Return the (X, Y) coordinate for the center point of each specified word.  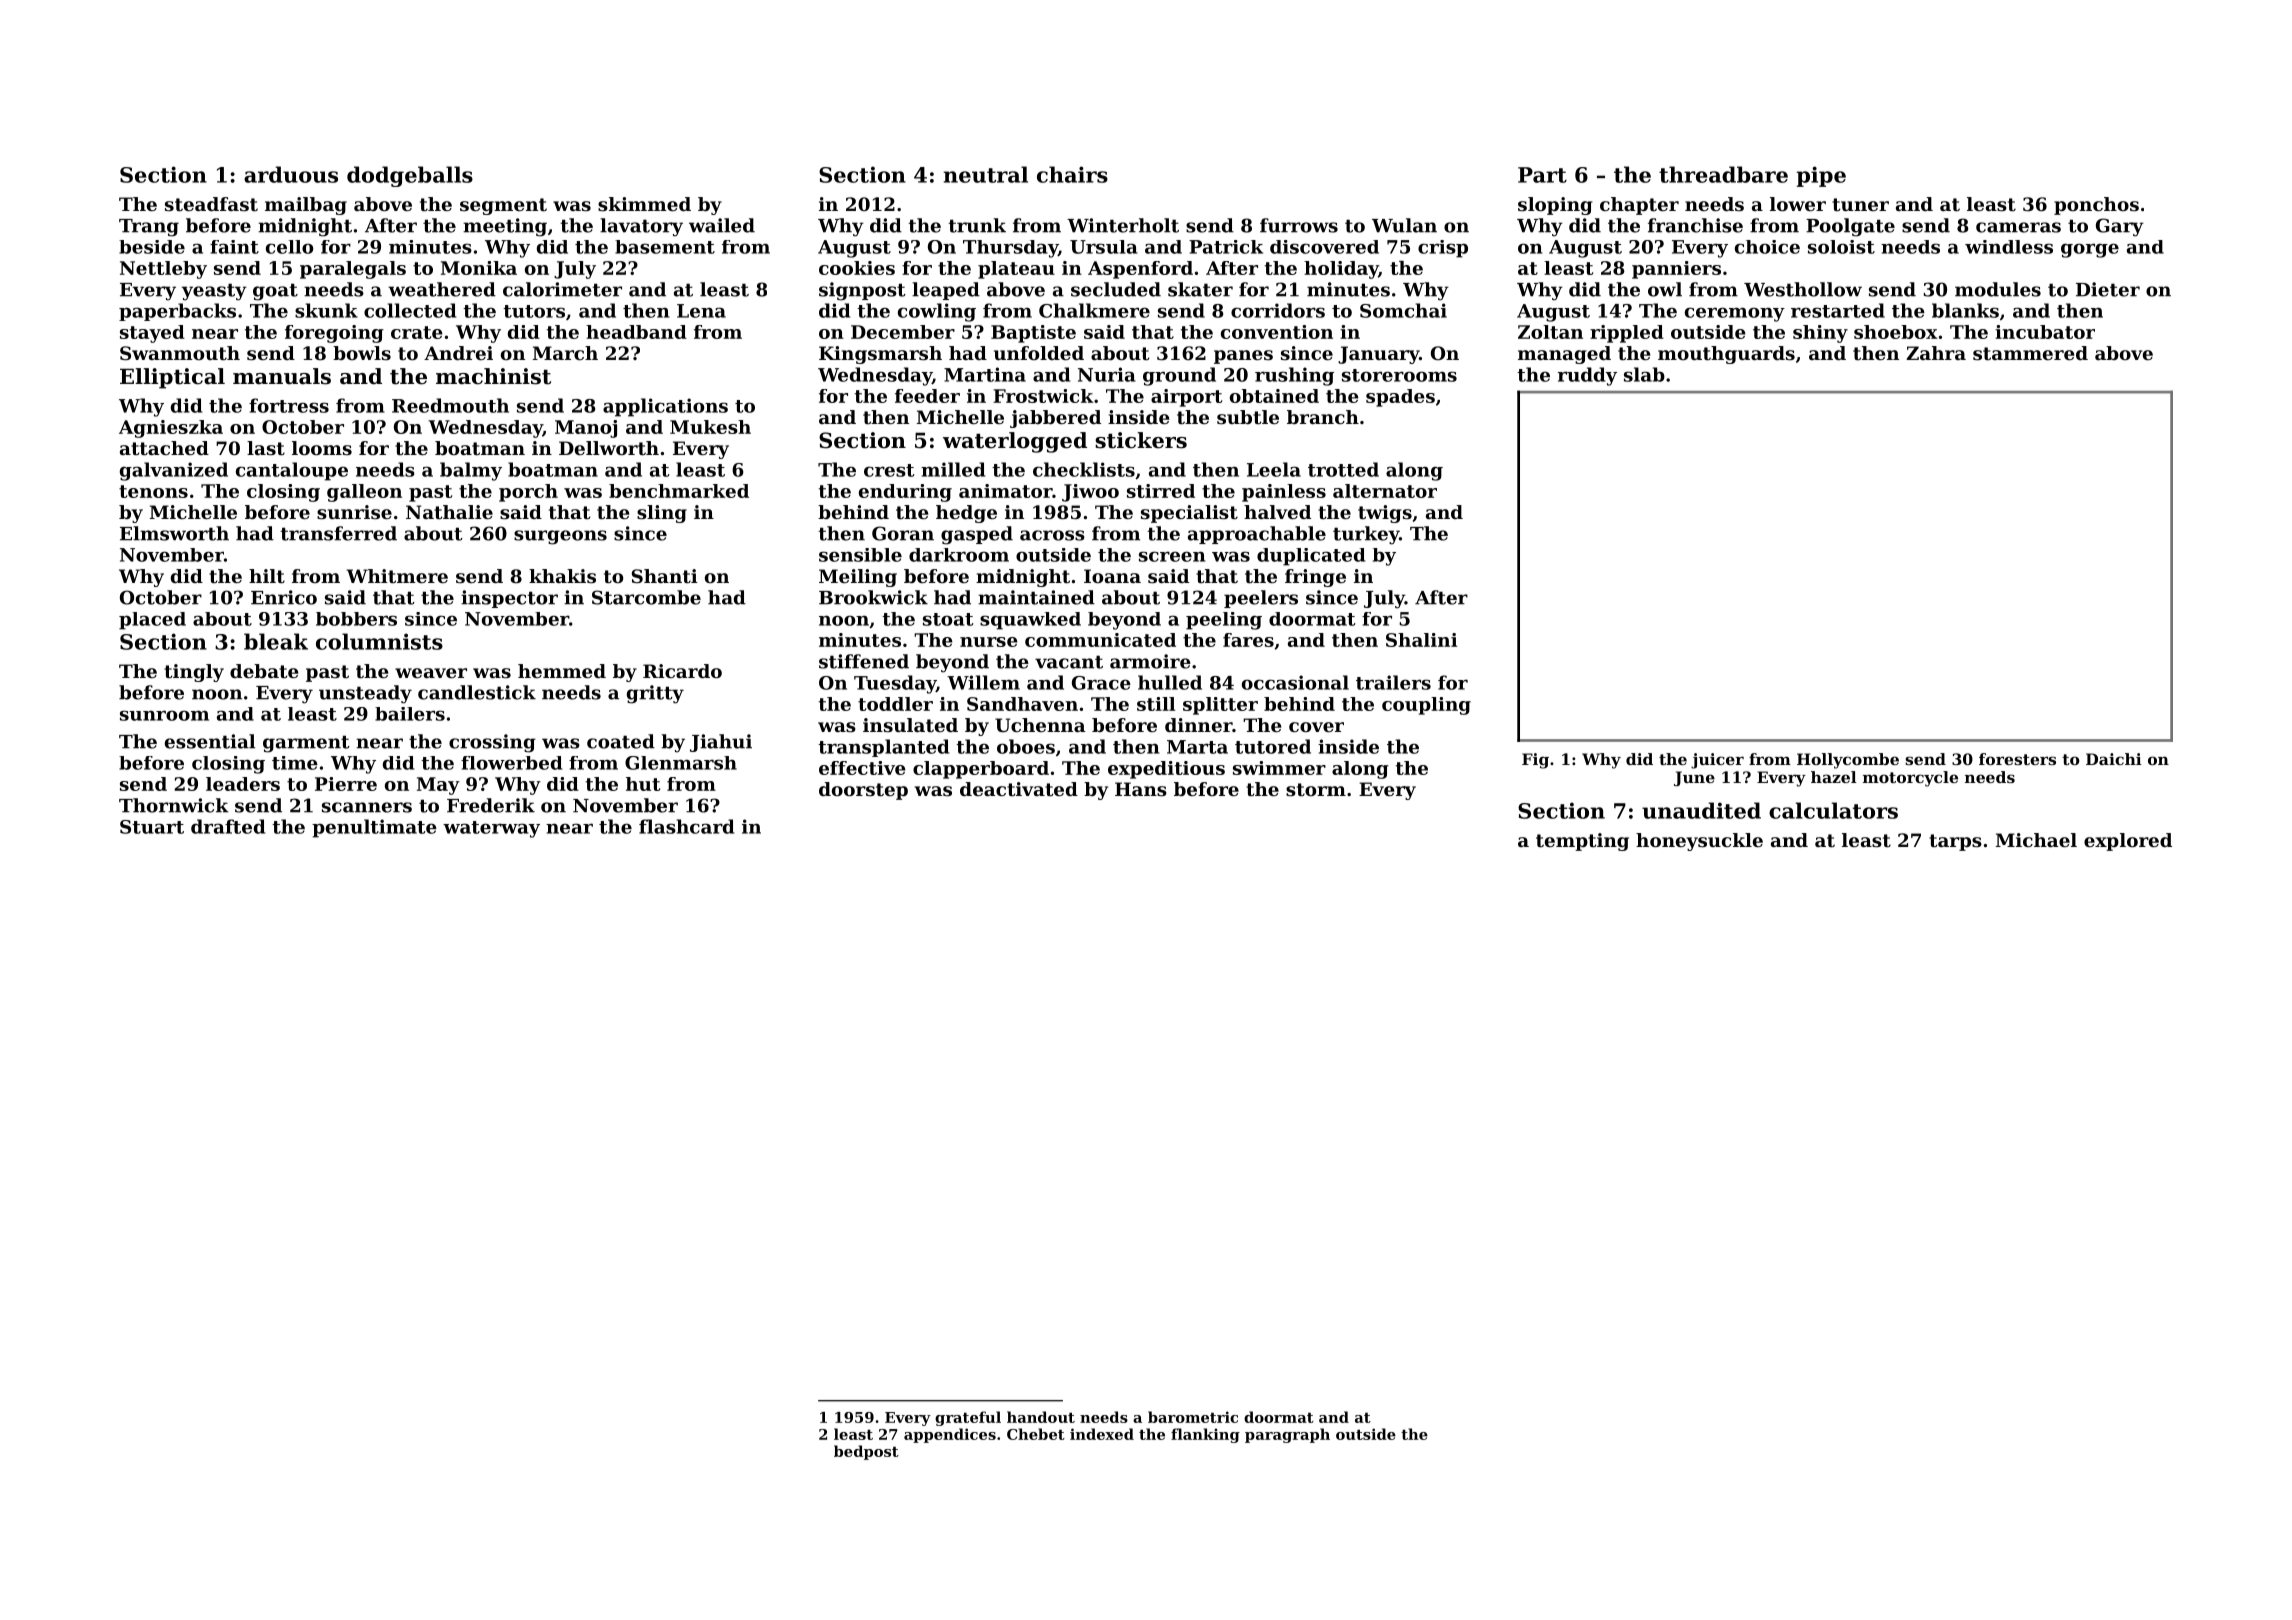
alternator (1385, 491)
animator (1005, 491)
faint (234, 247)
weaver (431, 673)
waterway (491, 829)
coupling (1426, 706)
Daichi (2114, 759)
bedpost (866, 1452)
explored (2128, 842)
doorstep (863, 791)
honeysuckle (1699, 842)
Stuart (152, 827)
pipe (1821, 176)
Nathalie (449, 512)
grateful (968, 1418)
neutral (986, 174)
